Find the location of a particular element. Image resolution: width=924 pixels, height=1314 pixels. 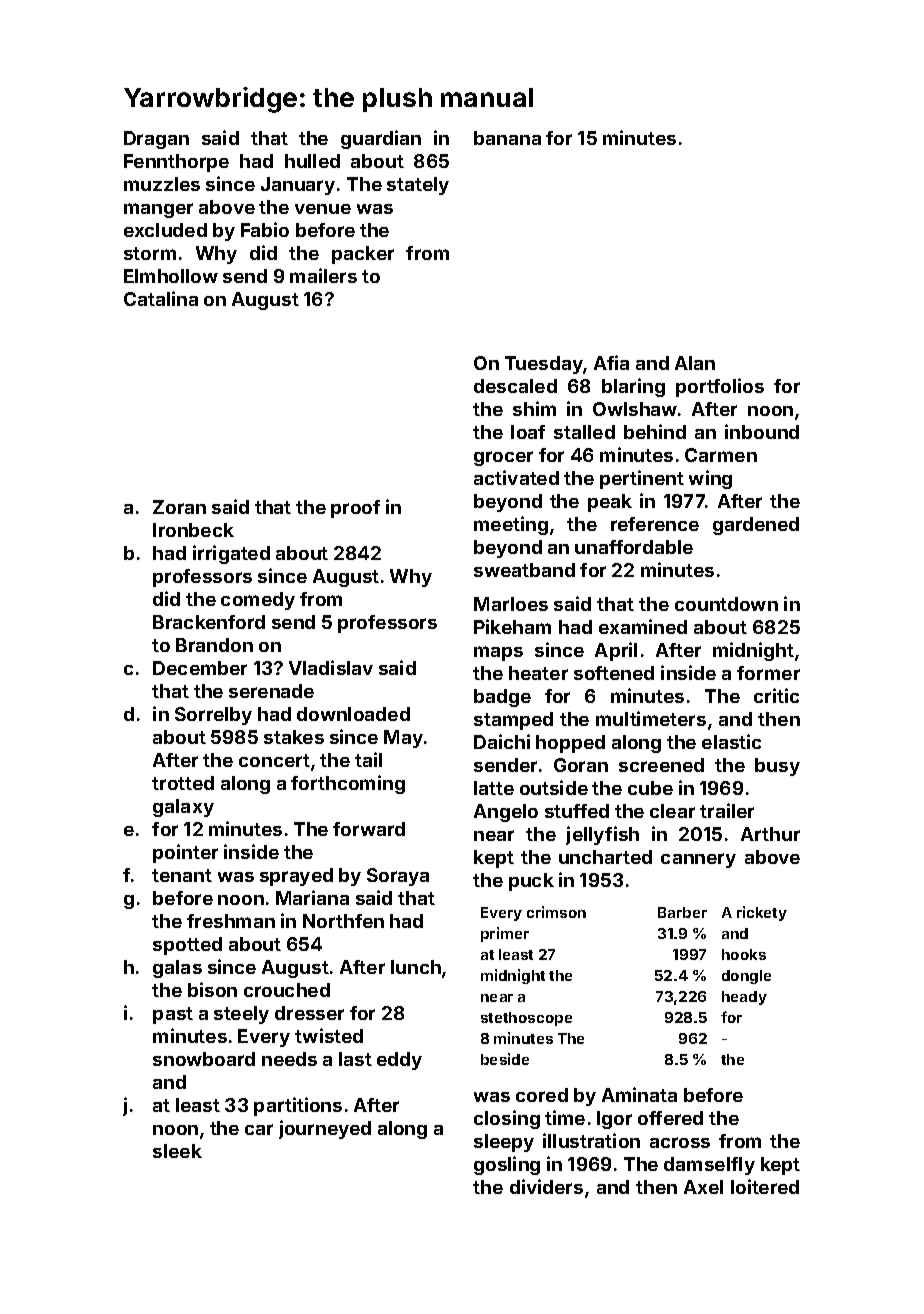

busy is located at coordinates (777, 767).
